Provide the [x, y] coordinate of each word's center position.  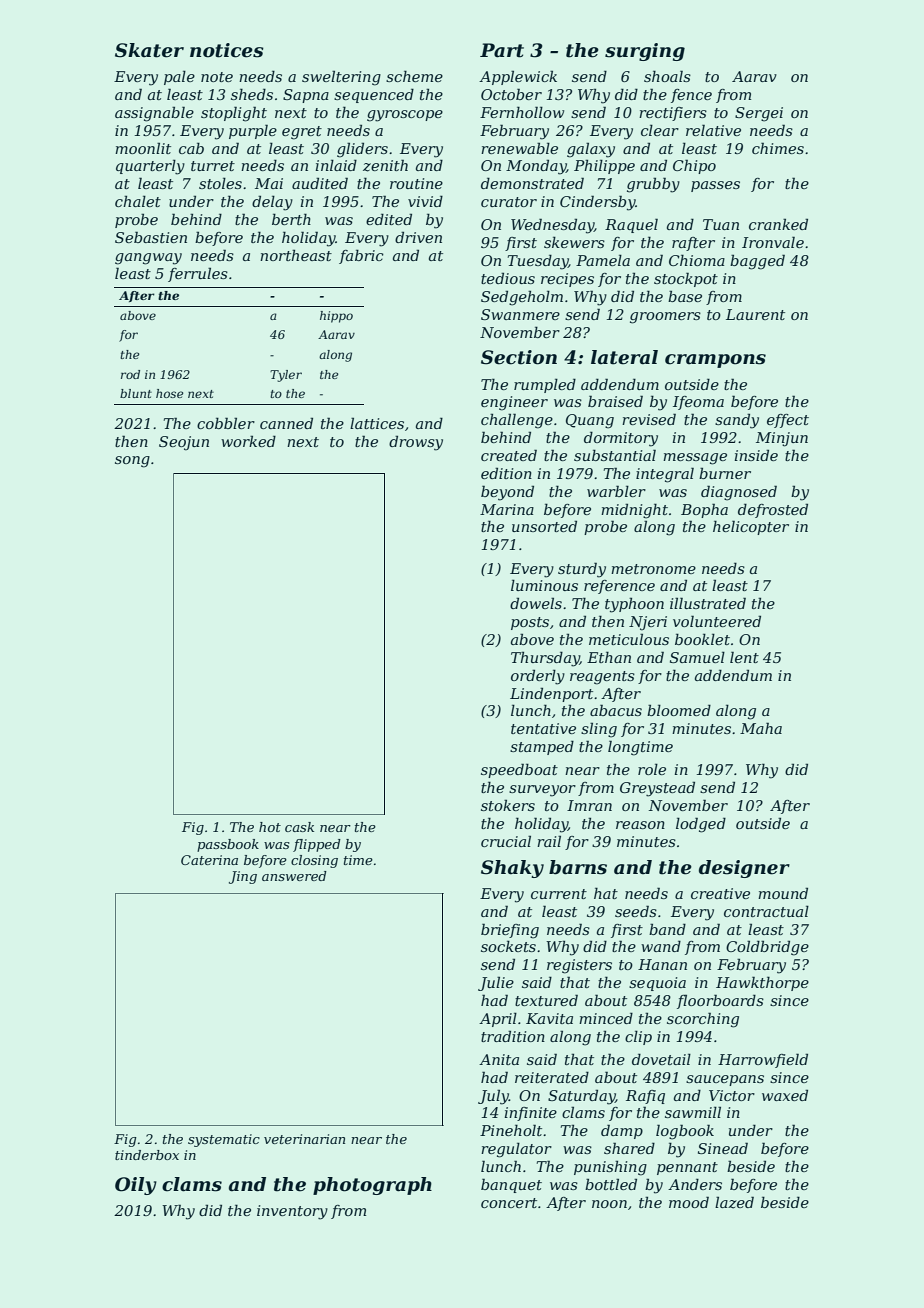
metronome [653, 569]
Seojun [184, 443]
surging [645, 52]
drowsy [416, 443]
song [132, 462]
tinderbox [147, 1155]
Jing [243, 877]
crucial [506, 841]
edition [506, 473]
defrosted [773, 510]
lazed [734, 1202]
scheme [414, 76]
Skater [149, 50]
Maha [761, 728]
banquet [511, 1185]
